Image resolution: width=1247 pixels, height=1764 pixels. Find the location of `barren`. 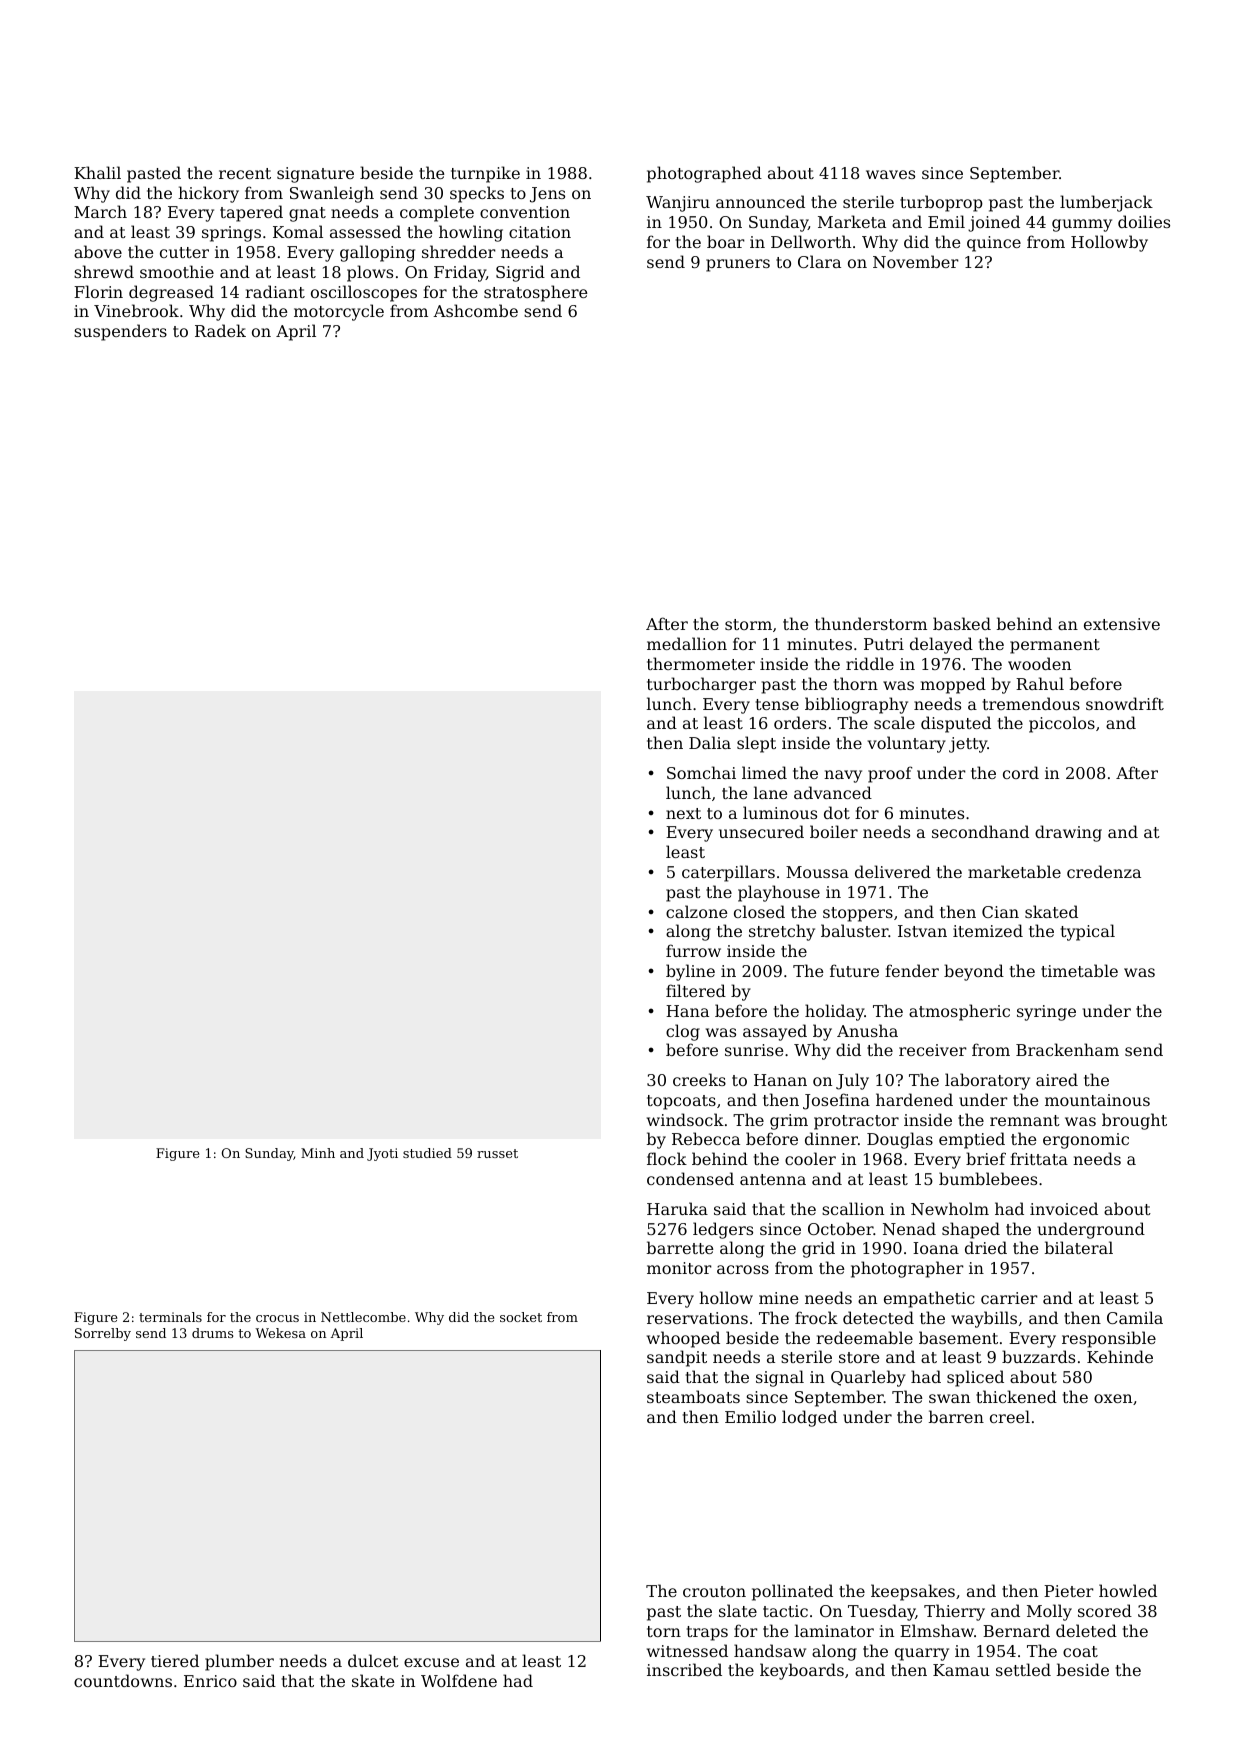

barren is located at coordinates (956, 1416).
